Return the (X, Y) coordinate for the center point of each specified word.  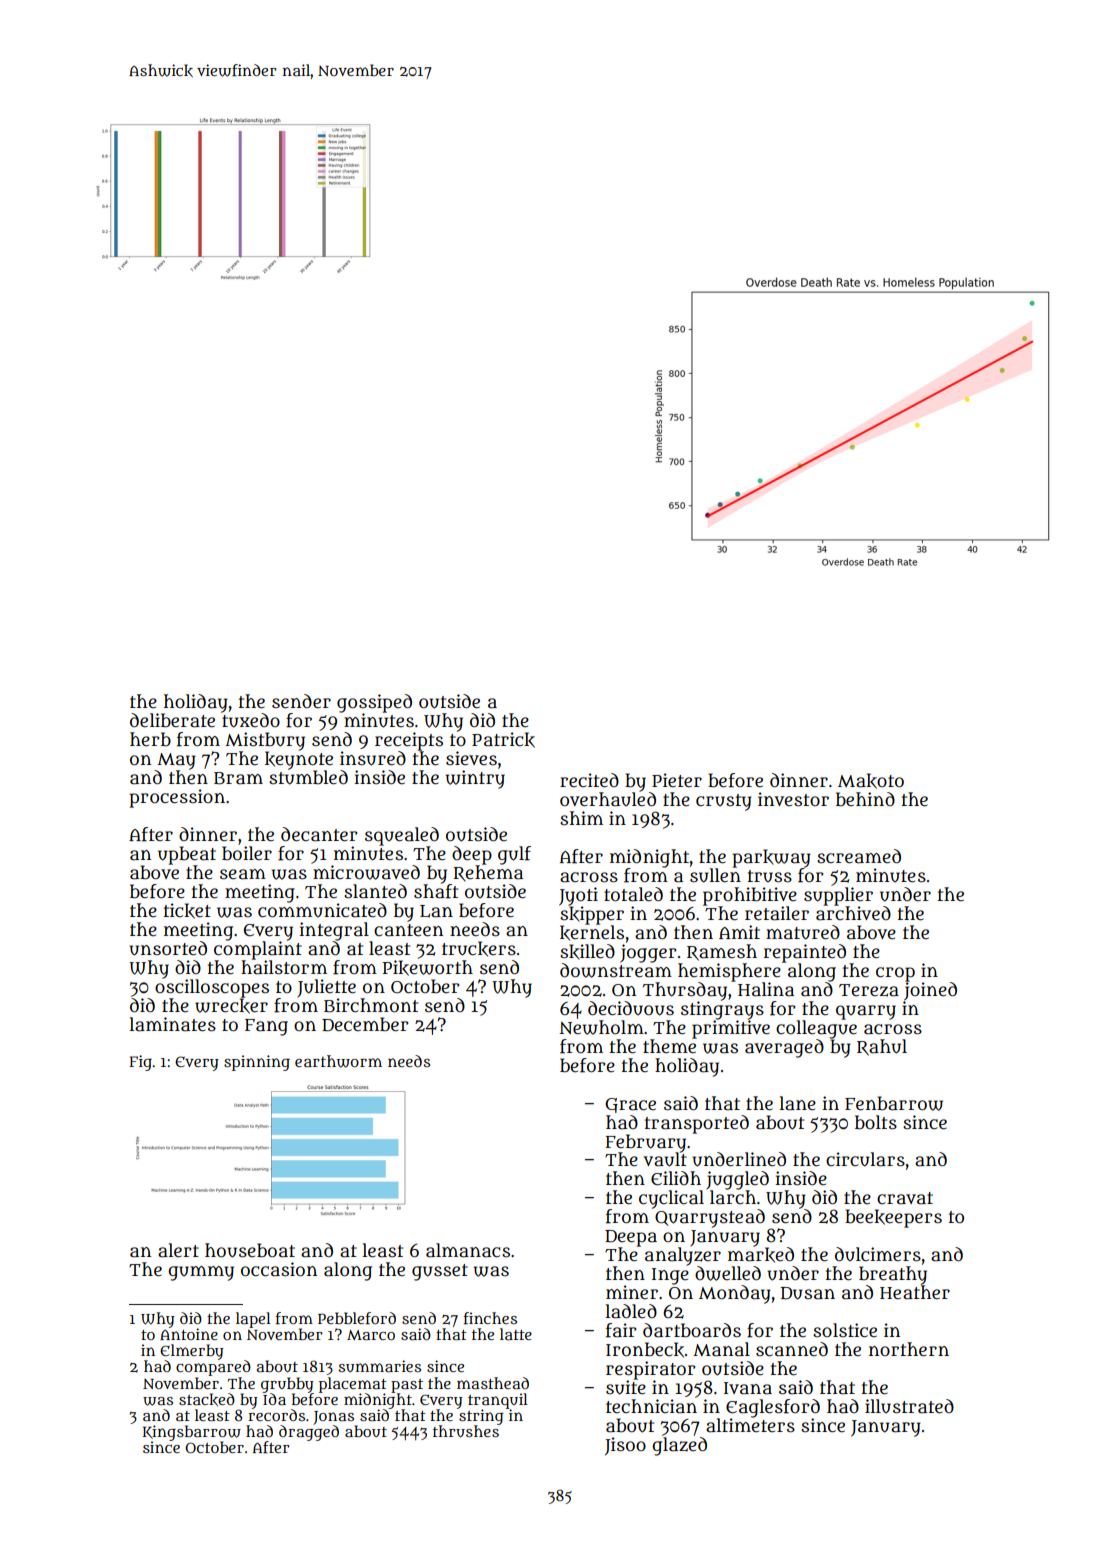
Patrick (503, 740)
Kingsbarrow (192, 1433)
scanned (792, 1349)
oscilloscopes (212, 988)
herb (150, 739)
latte (516, 1334)
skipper (591, 915)
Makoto (871, 781)
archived (853, 913)
